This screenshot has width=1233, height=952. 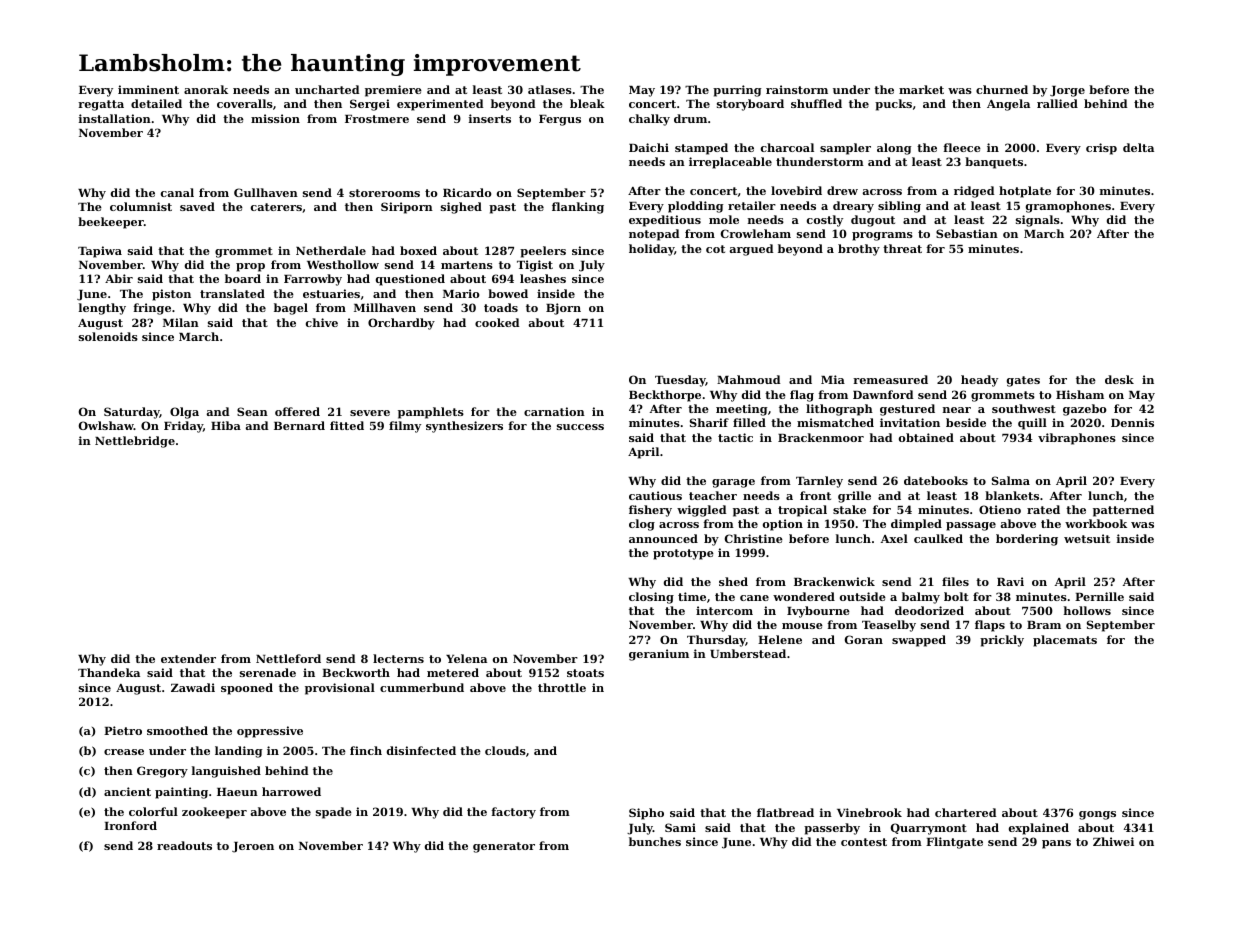 I want to click on atlases, so click(x=550, y=89).
